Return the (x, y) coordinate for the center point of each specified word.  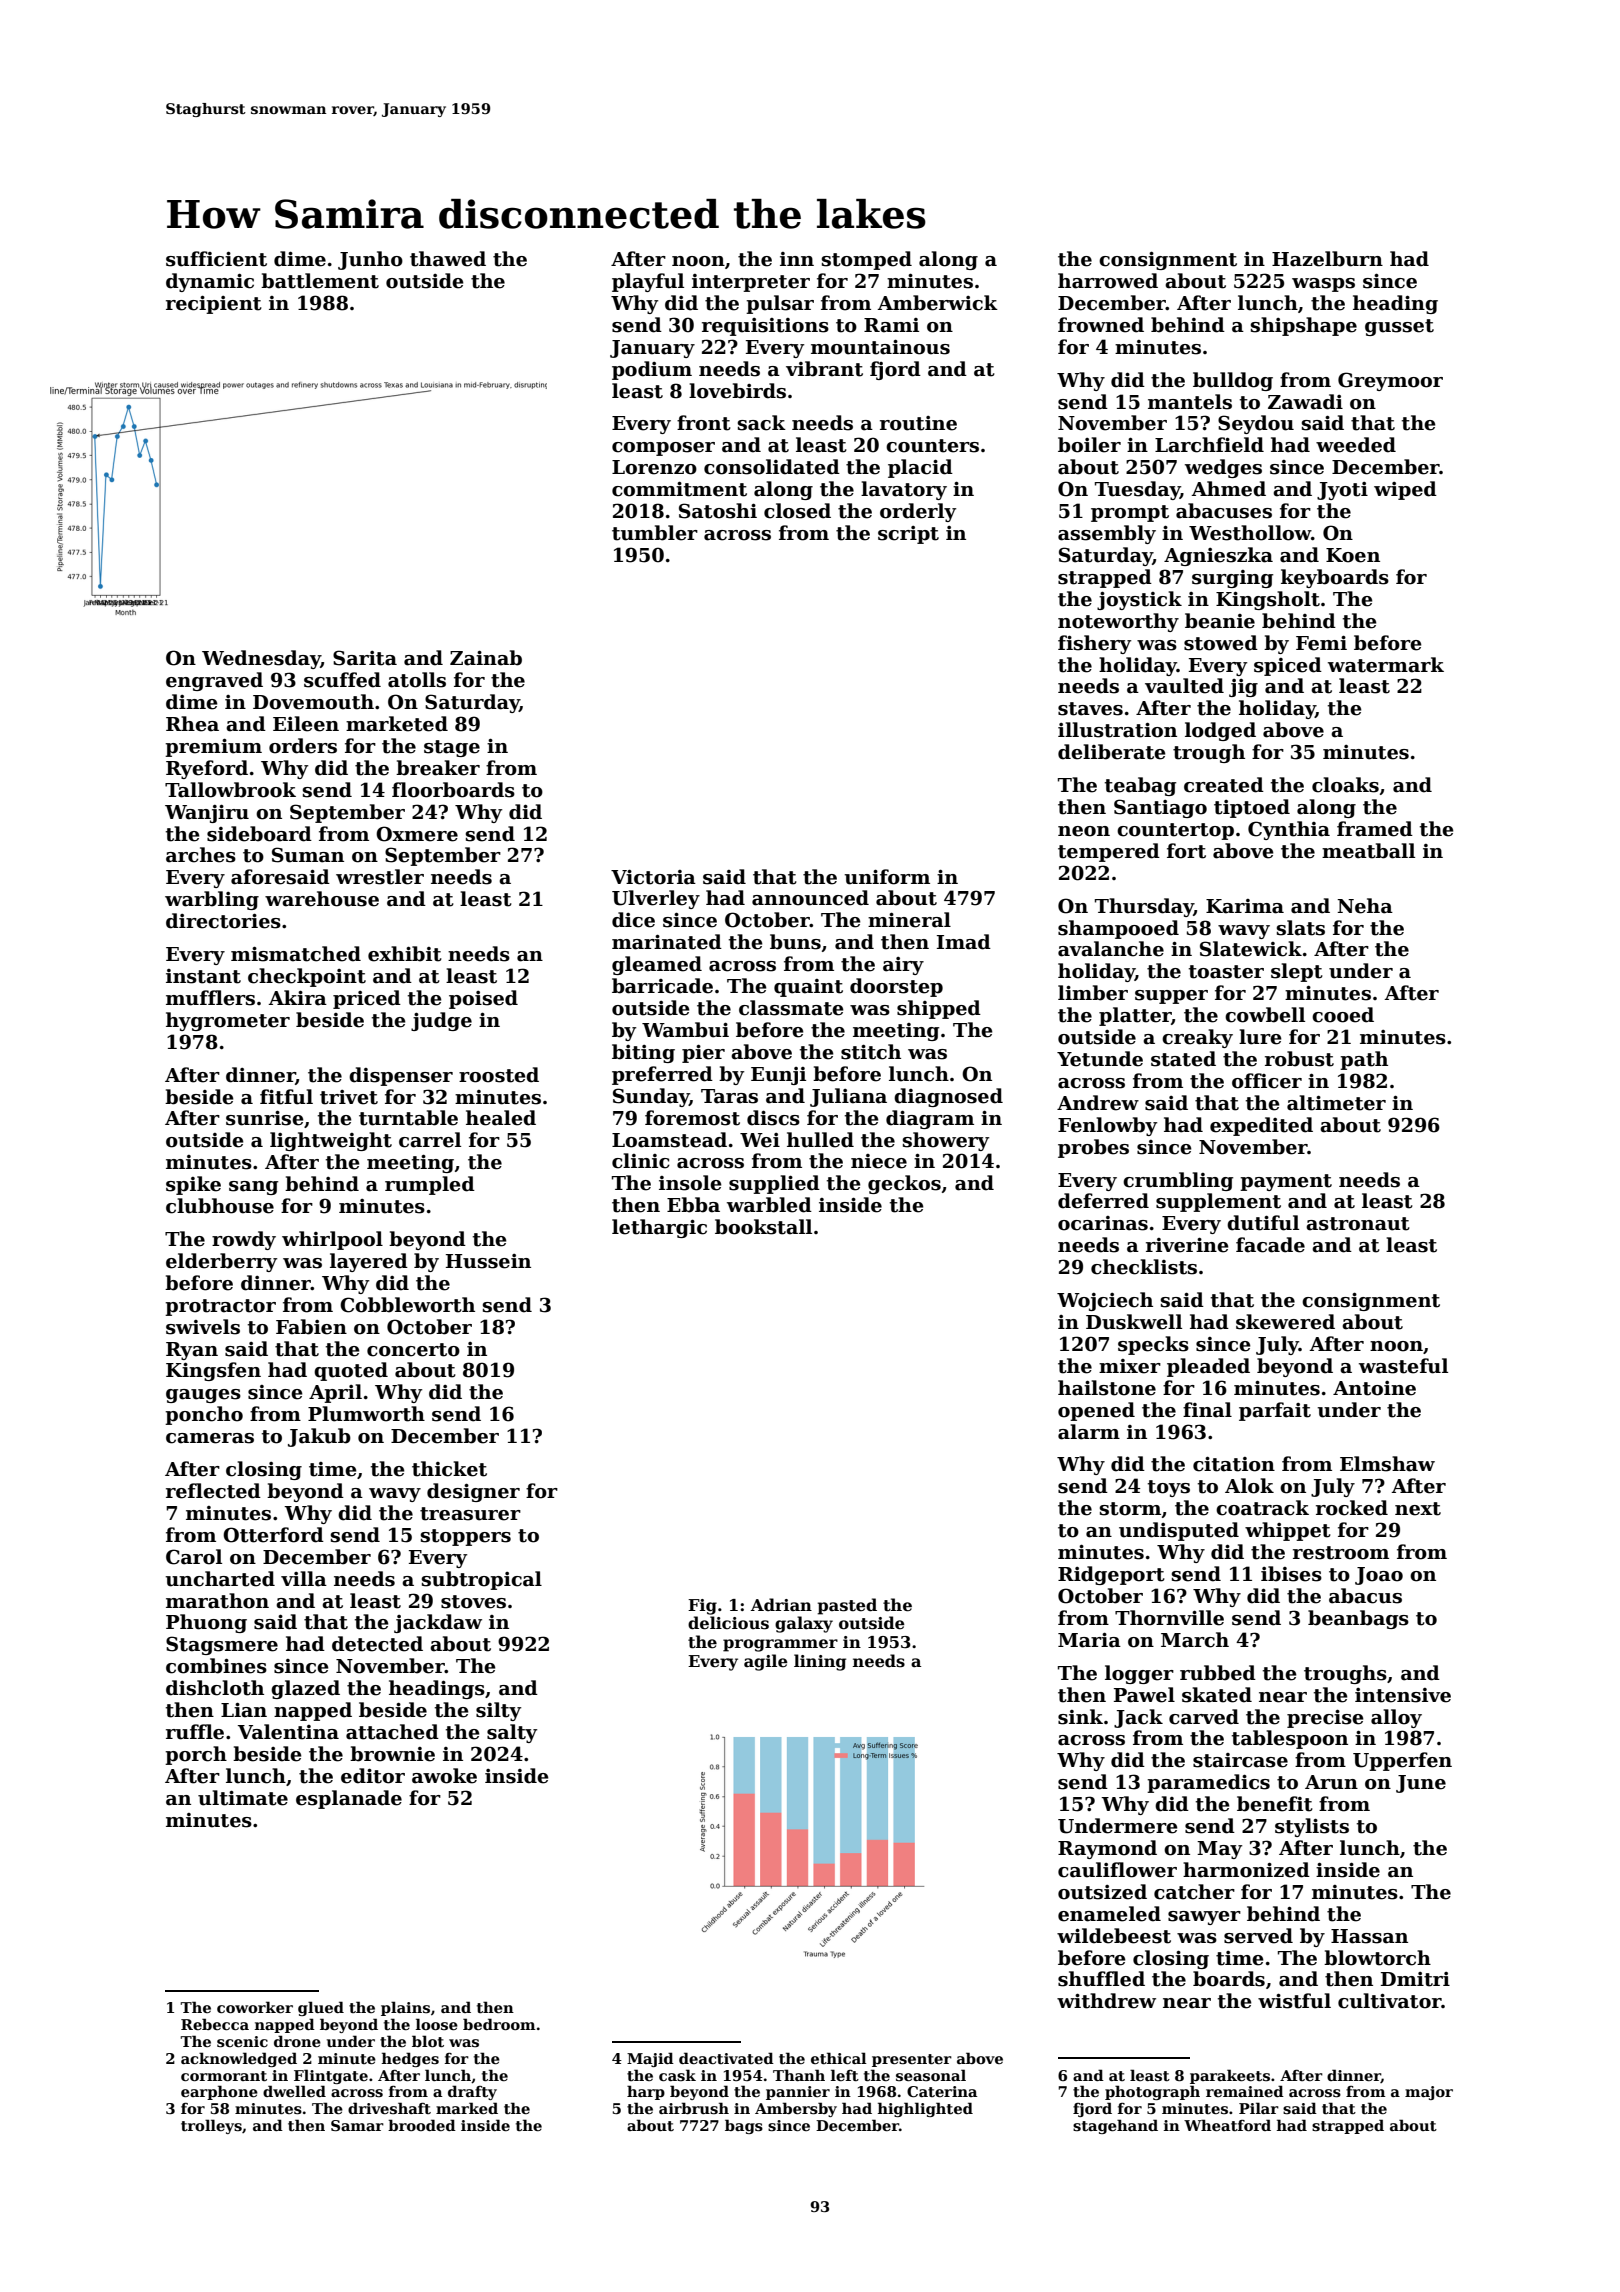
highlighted (925, 2109)
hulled (820, 1140)
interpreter (751, 283)
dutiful (1263, 1223)
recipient (214, 304)
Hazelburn (1327, 259)
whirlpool (332, 1240)
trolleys (211, 2126)
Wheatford (1227, 2125)
